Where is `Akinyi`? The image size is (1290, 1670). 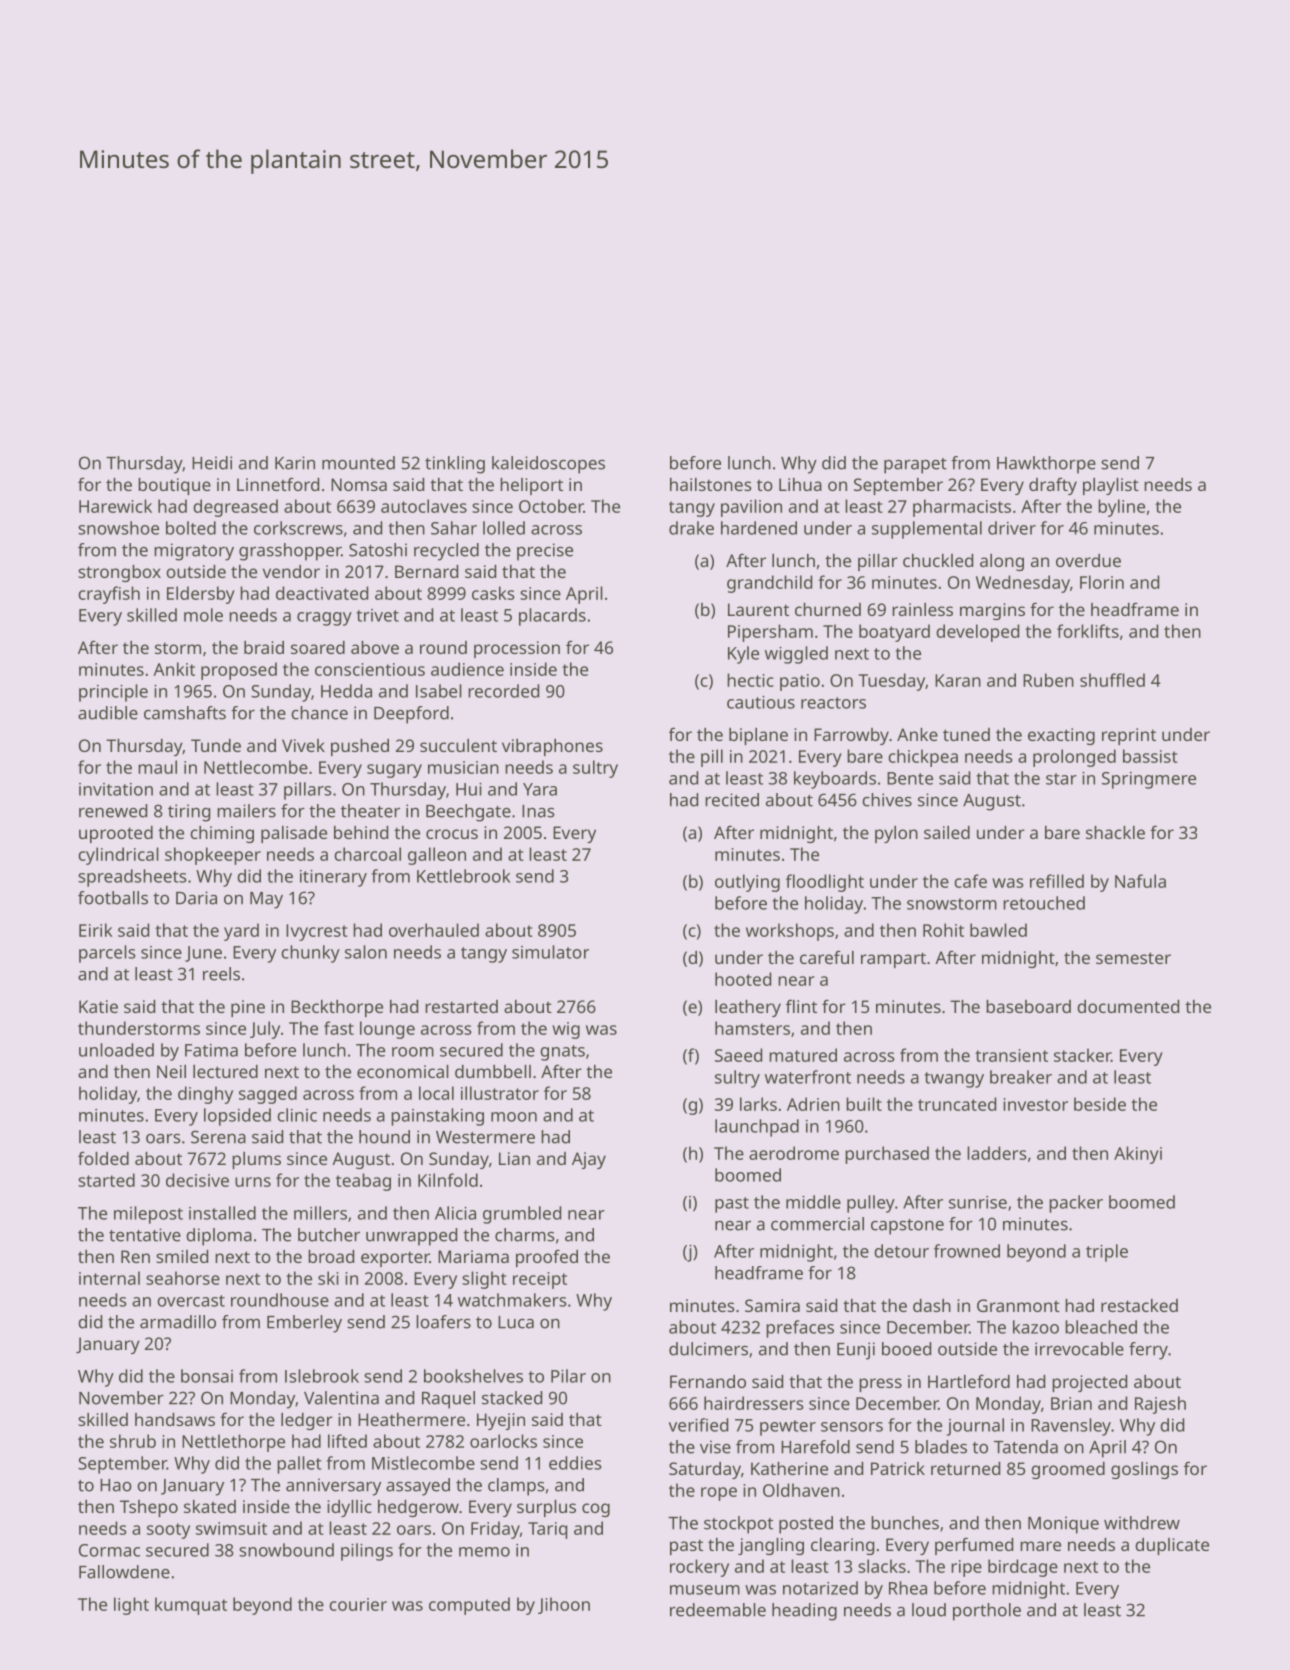 Akinyi is located at coordinates (1138, 1155).
